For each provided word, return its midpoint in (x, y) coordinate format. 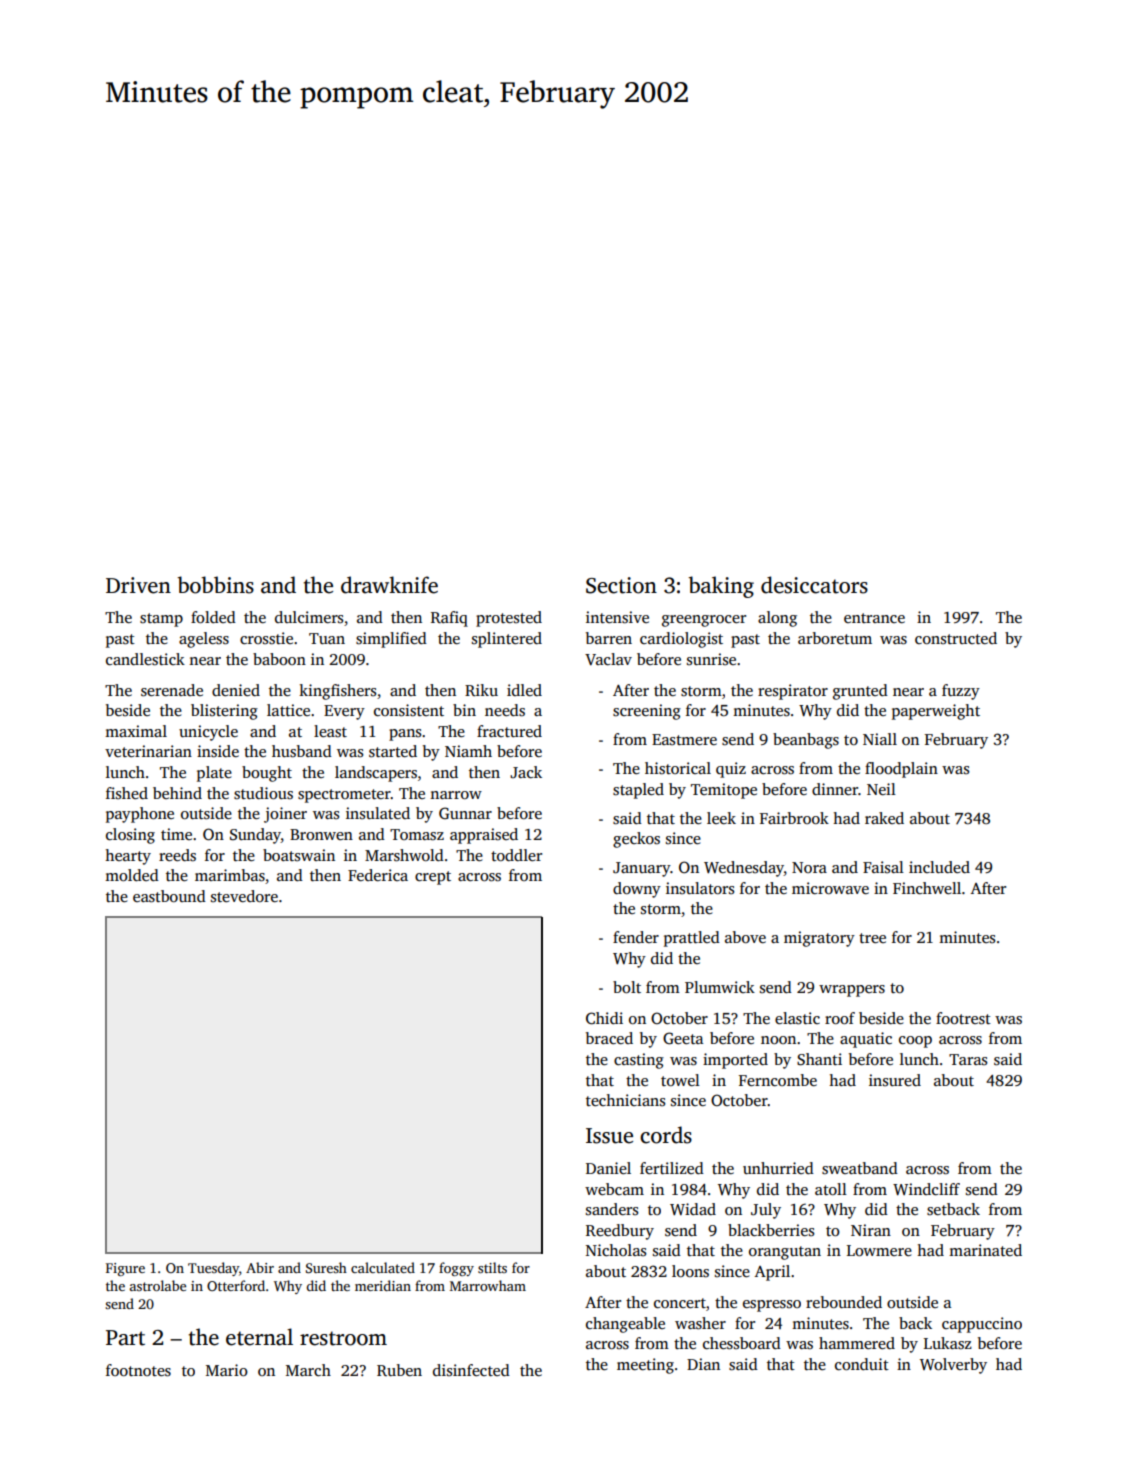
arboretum (835, 638)
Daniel (608, 1168)
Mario (227, 1370)
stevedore (244, 896)
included (939, 867)
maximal (136, 731)
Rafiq (449, 619)
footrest (963, 1018)
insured (895, 1080)
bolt (627, 987)
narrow (456, 795)
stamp (161, 620)
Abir (260, 1267)
